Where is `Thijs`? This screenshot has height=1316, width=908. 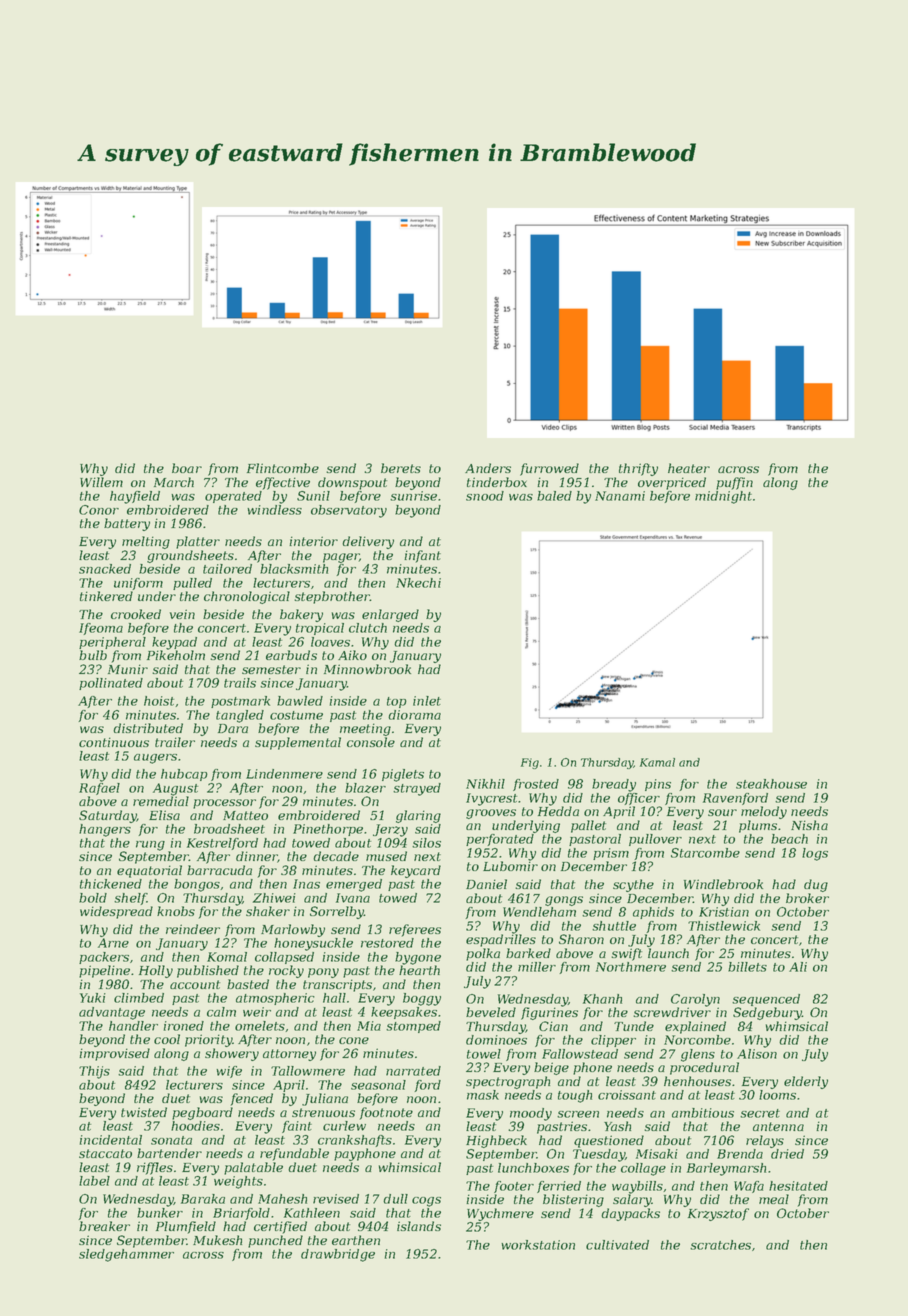
Thijs is located at coordinates (94, 1072).
